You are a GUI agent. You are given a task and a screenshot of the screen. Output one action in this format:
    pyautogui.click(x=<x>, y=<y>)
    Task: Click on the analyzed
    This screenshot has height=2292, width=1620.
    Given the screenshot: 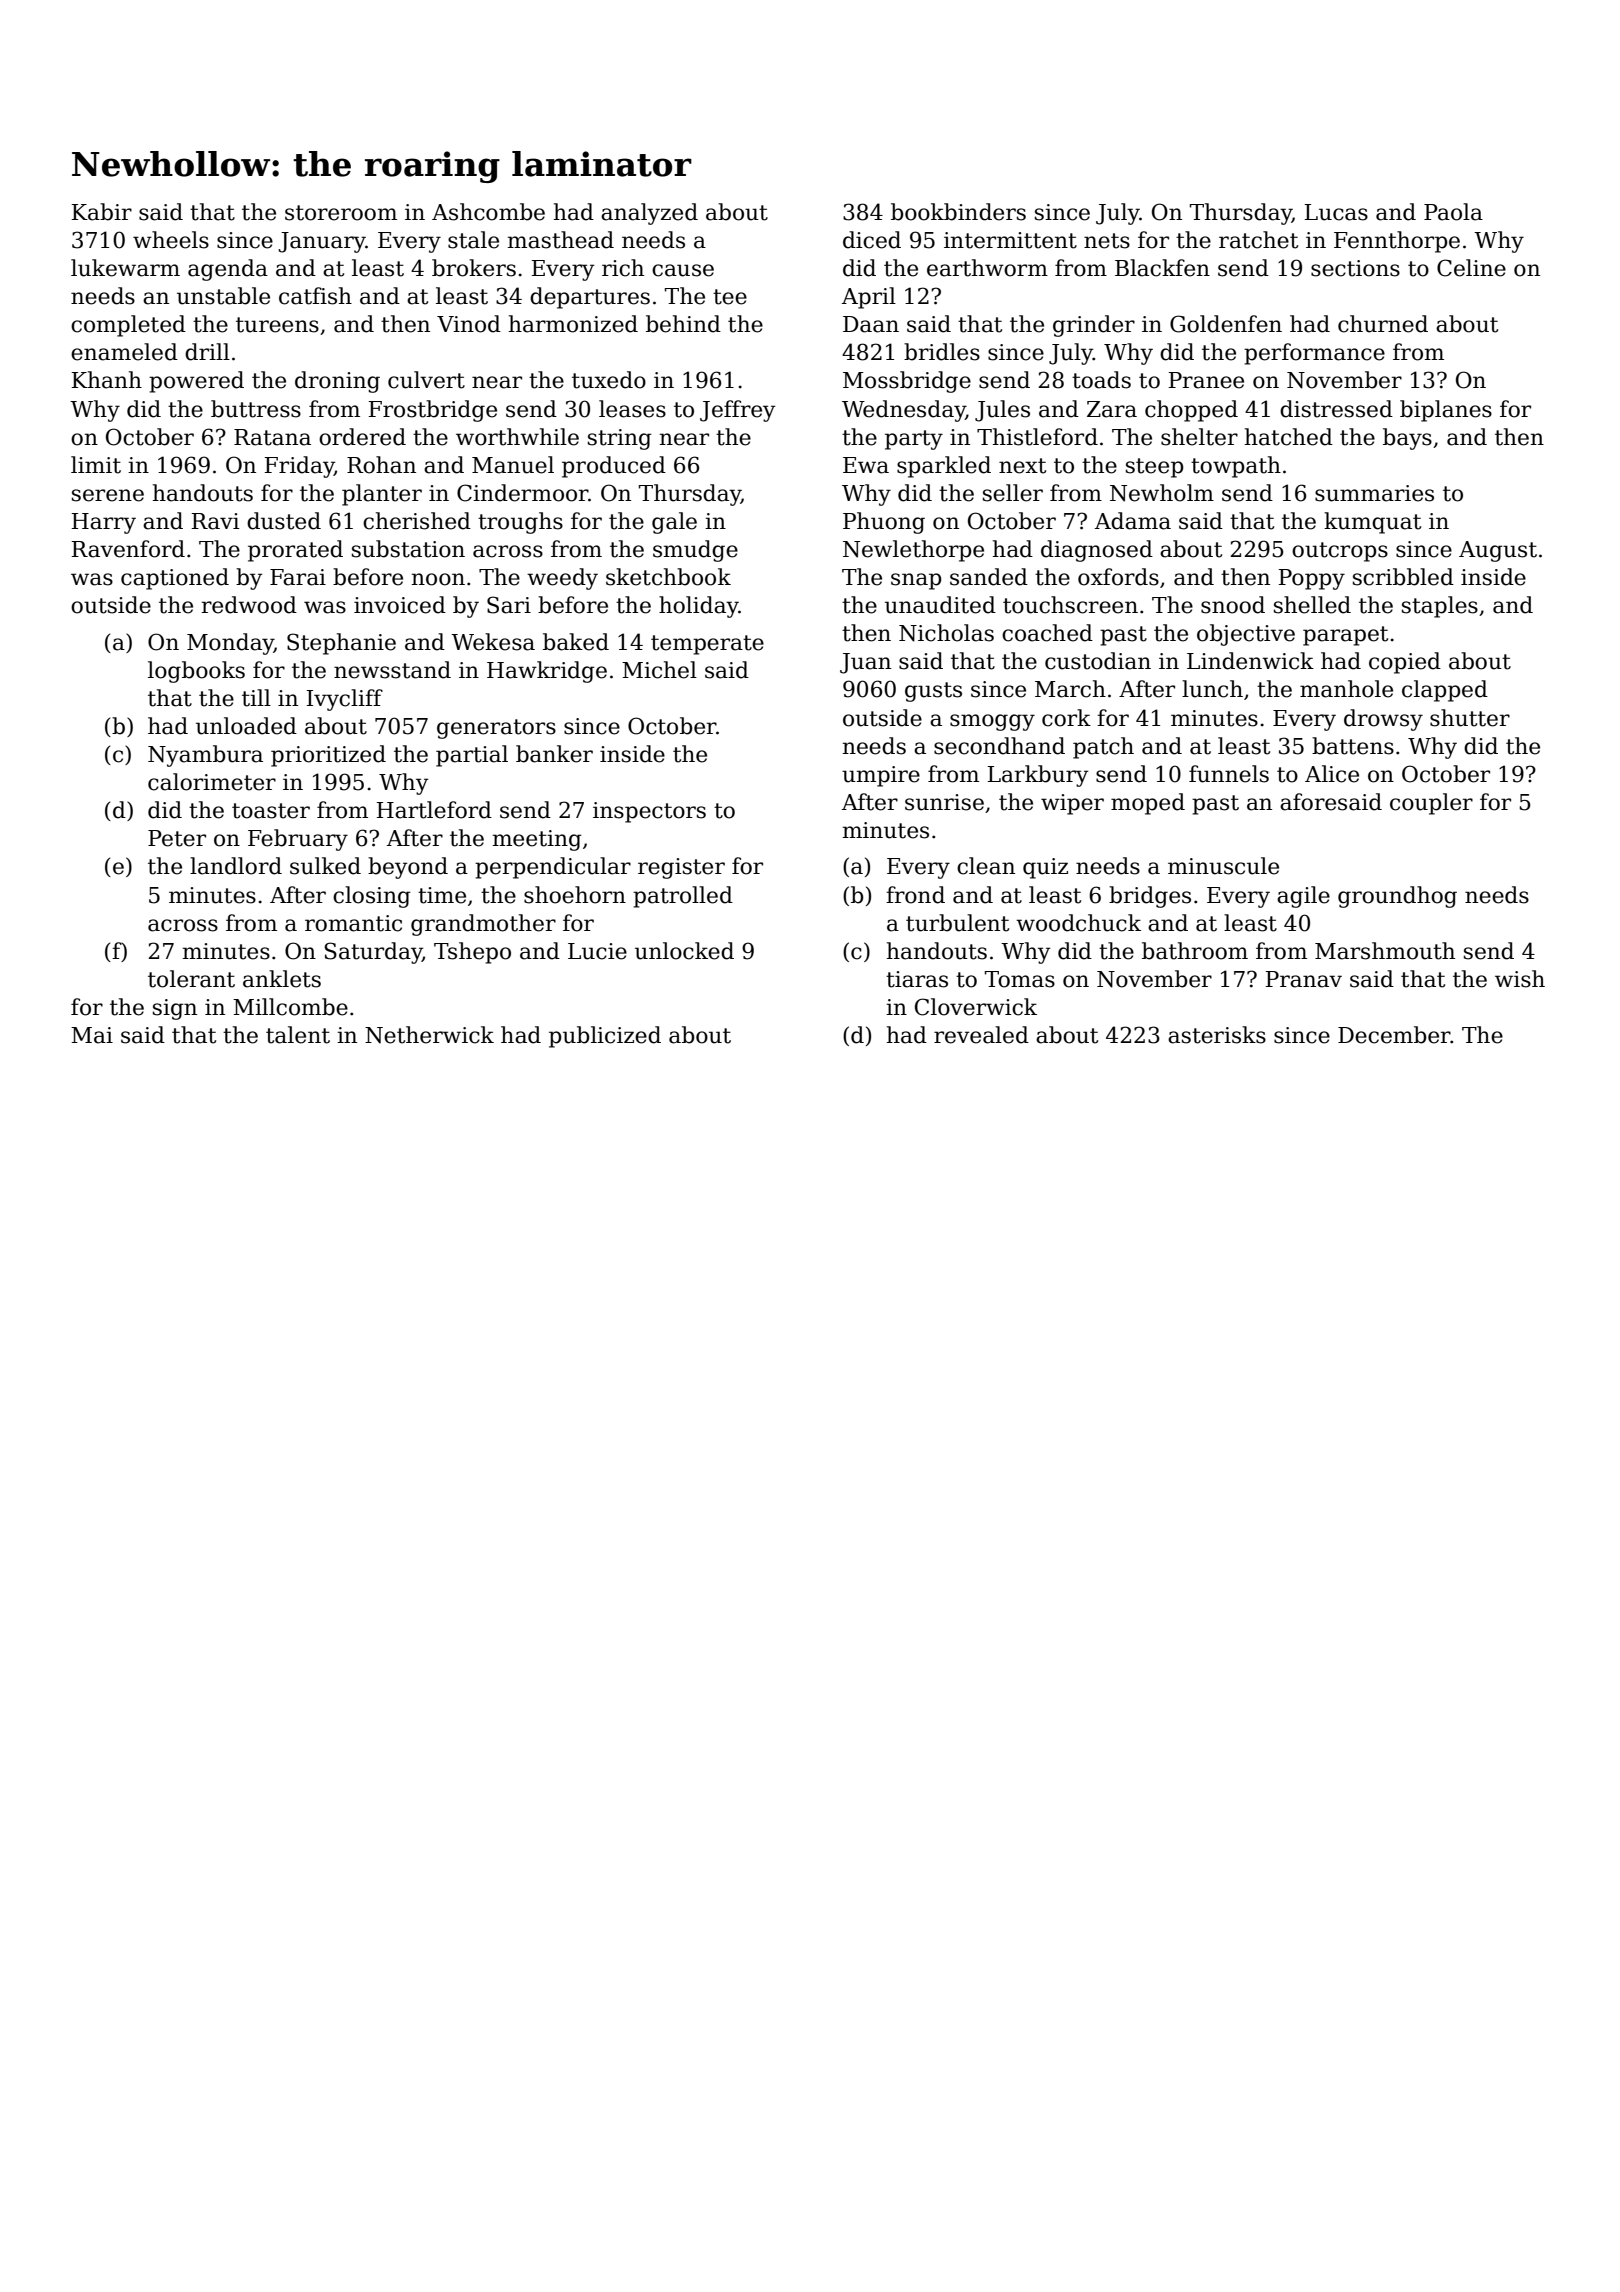 What is the action you would take?
    pyautogui.click(x=649, y=214)
